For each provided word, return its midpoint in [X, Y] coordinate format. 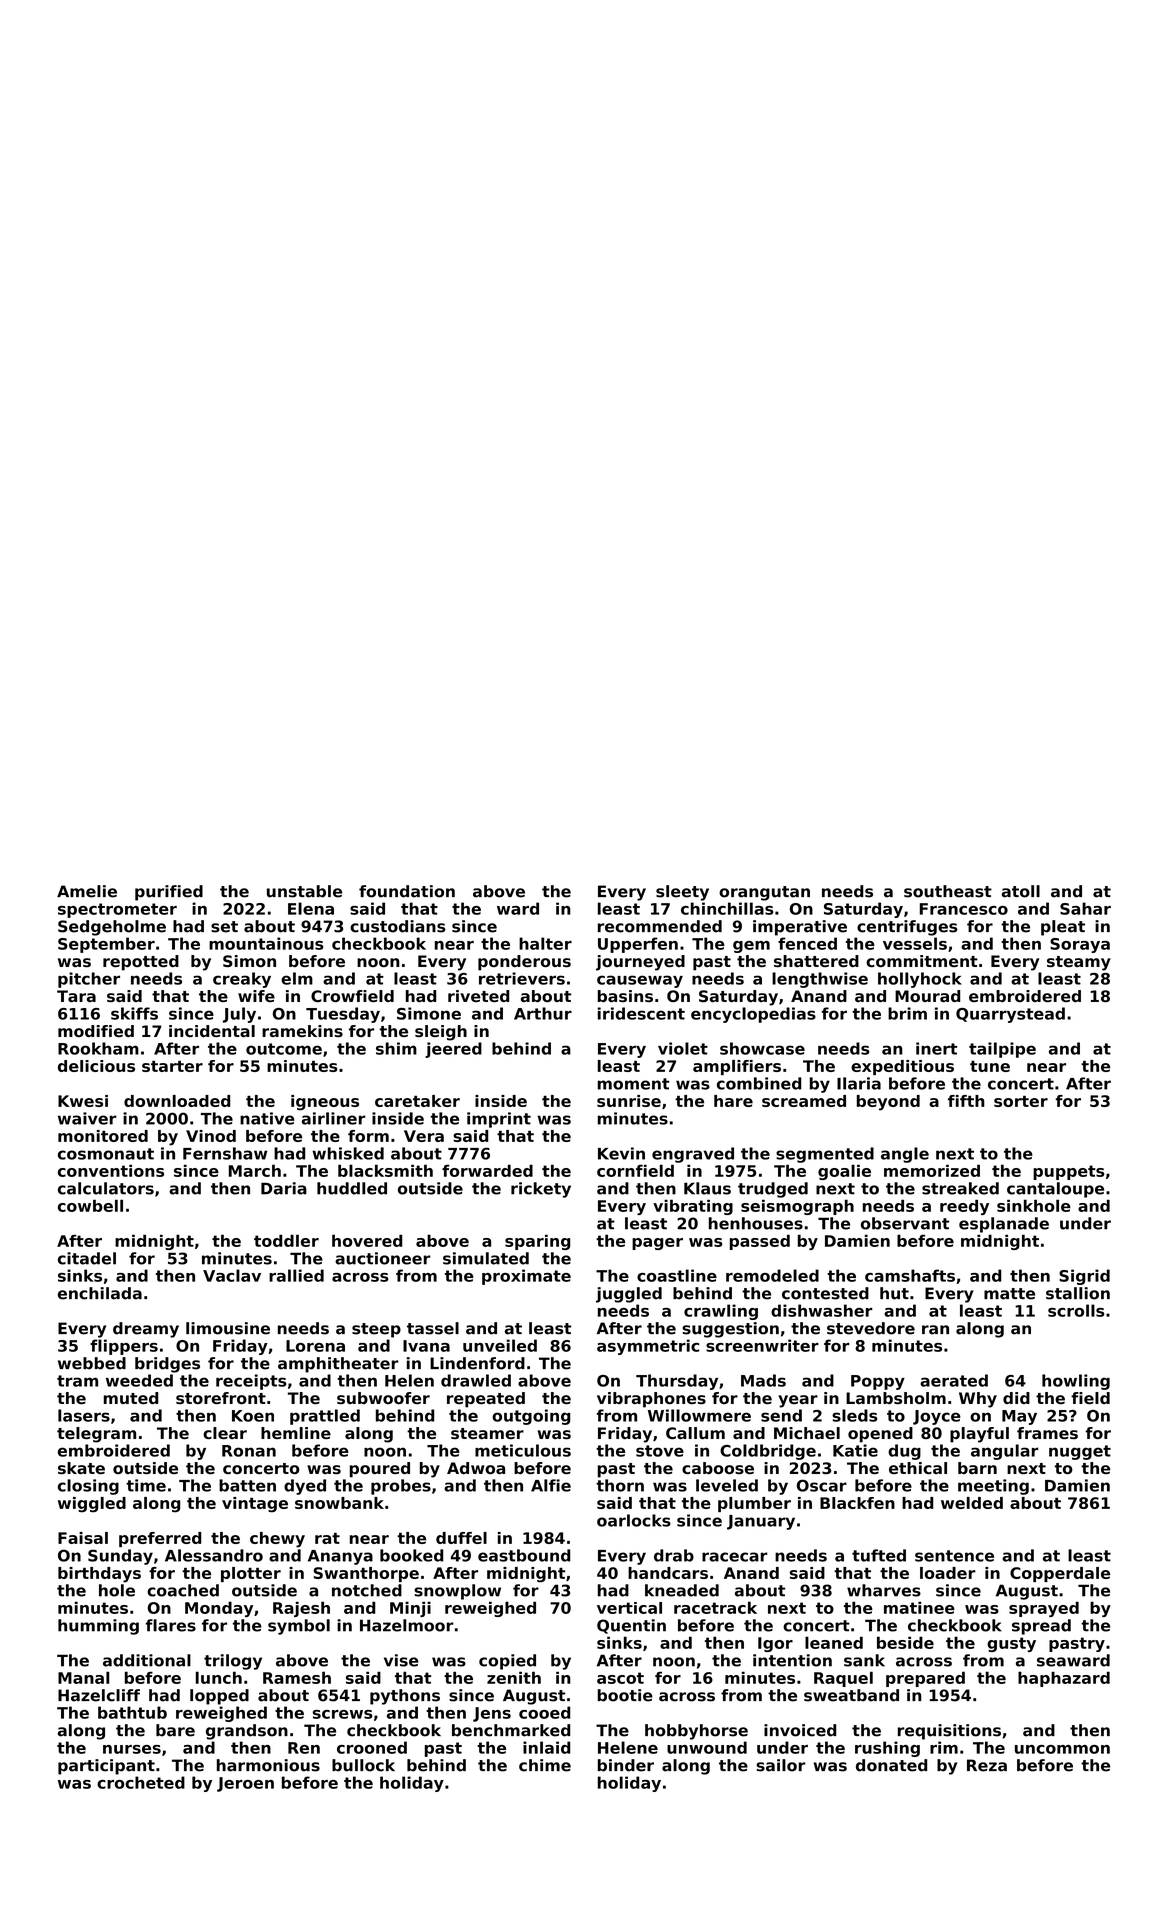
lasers [84, 1415]
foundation [407, 891]
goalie [844, 1172]
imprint [499, 1120]
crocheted [141, 1782]
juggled [629, 1295]
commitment [922, 961]
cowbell [90, 1205]
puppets [1069, 1172]
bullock [363, 1765]
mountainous [266, 943]
